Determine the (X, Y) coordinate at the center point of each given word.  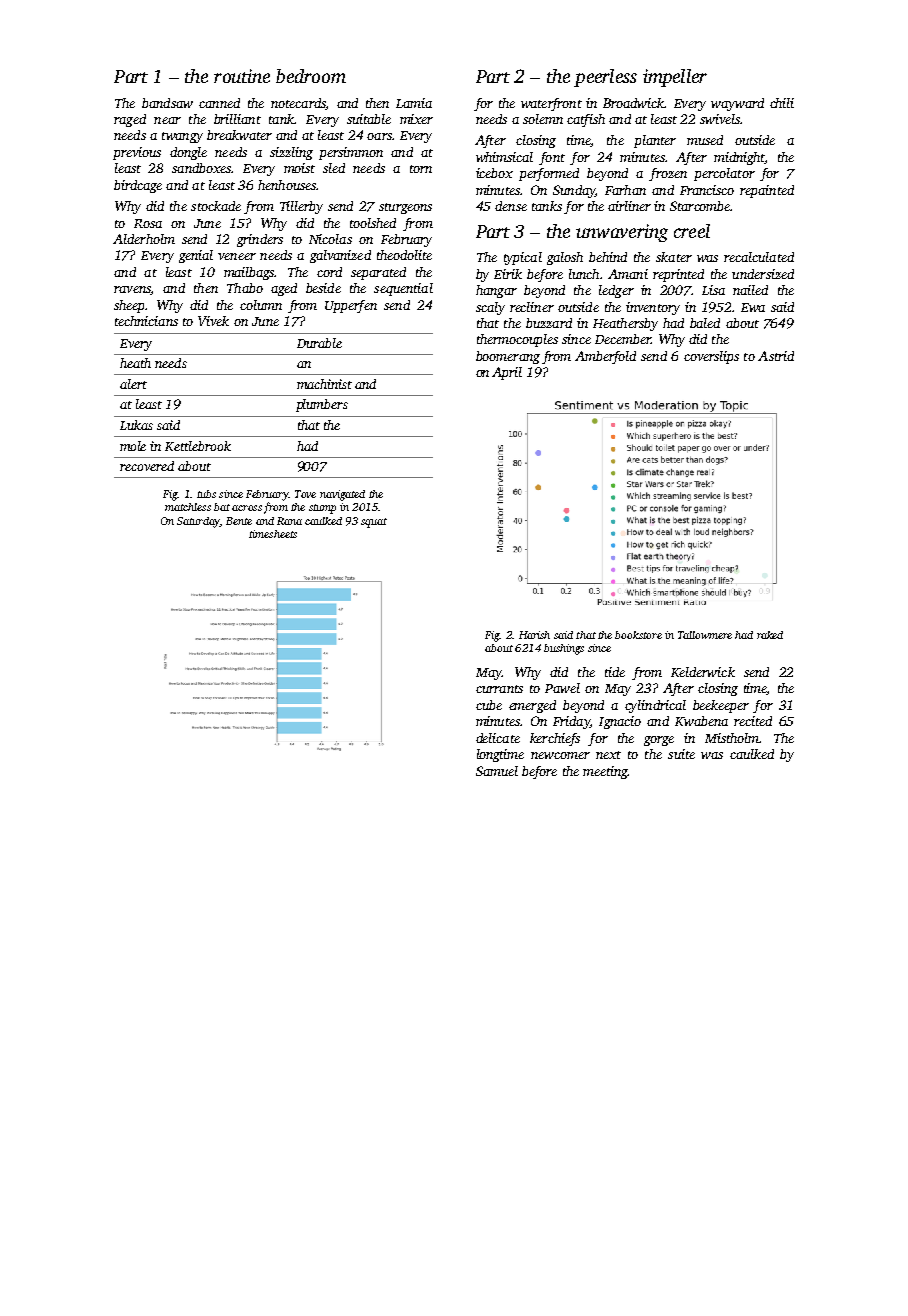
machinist (324, 384)
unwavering (622, 233)
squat (374, 523)
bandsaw (167, 103)
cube (489, 705)
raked (770, 635)
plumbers (322, 405)
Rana (289, 521)
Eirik (508, 274)
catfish (586, 120)
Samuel (497, 771)
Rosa (148, 223)
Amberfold (605, 357)
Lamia (414, 103)
